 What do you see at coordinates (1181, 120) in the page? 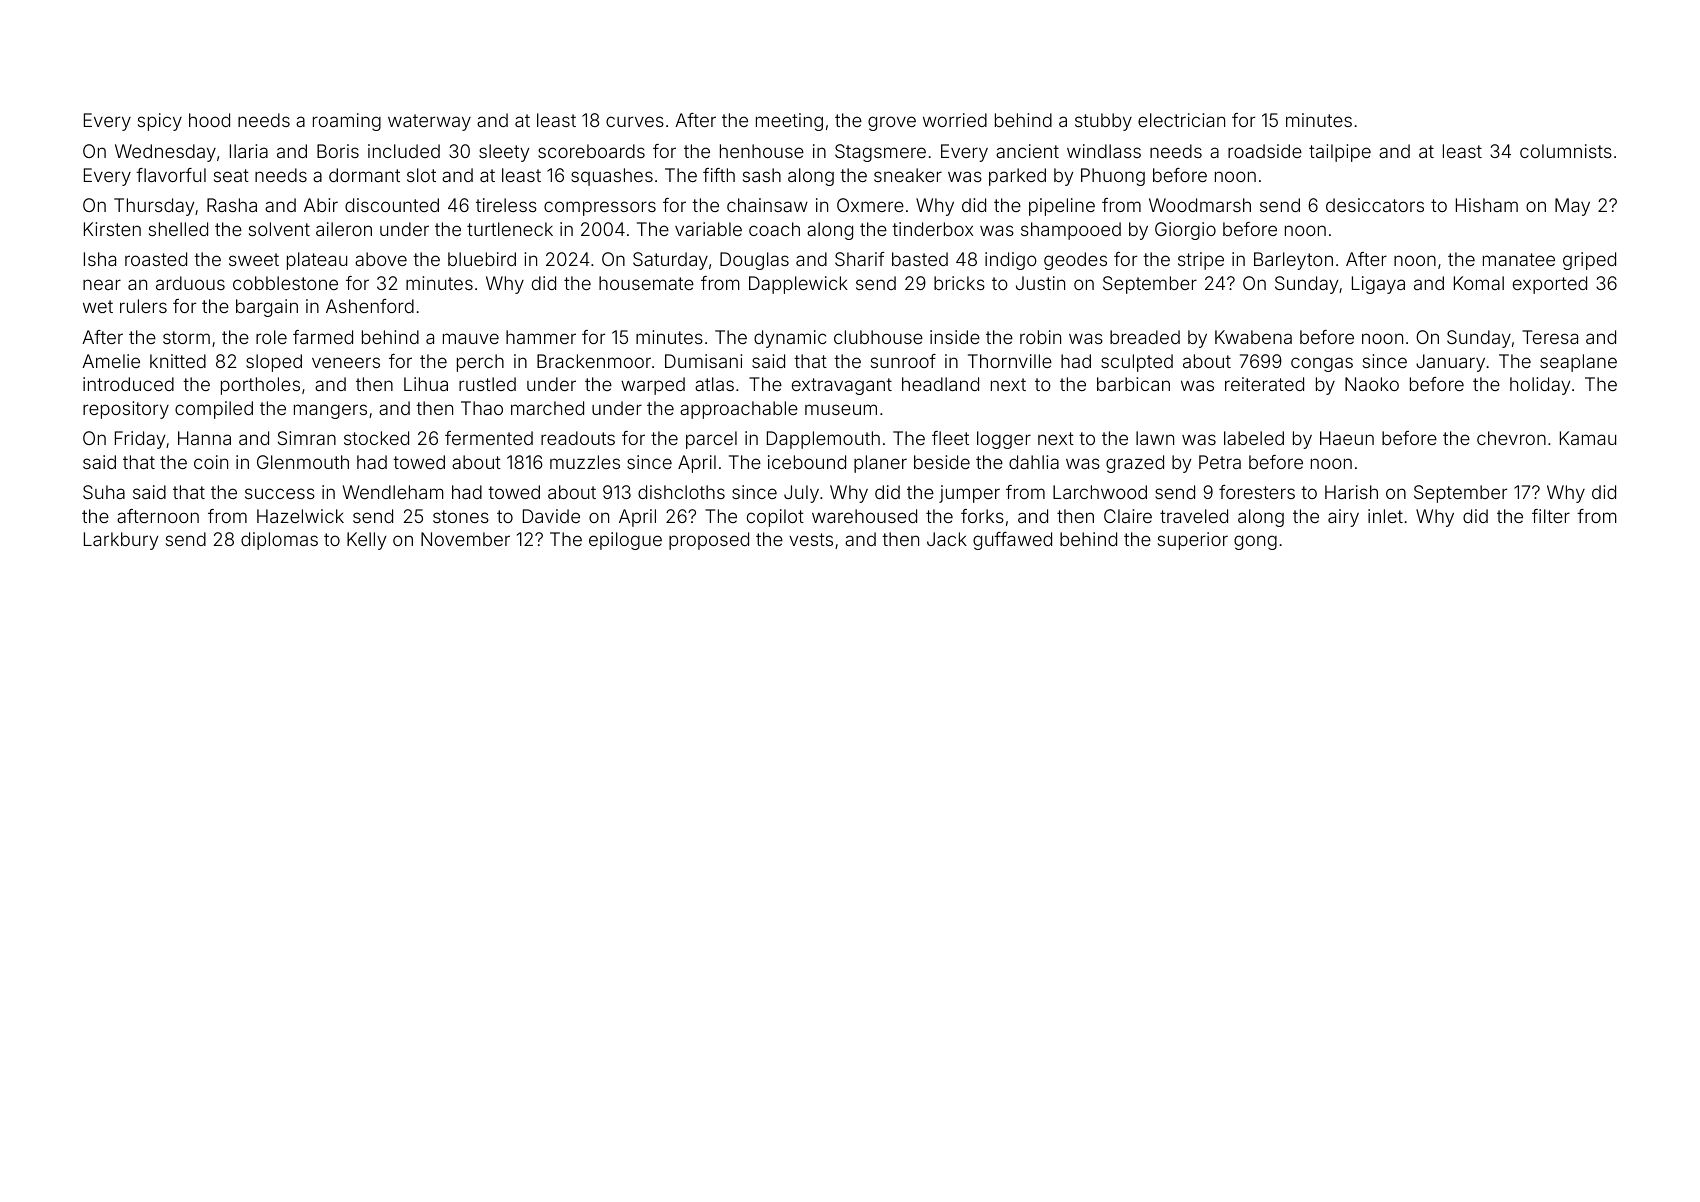
I see `electrician` at bounding box center [1181, 120].
